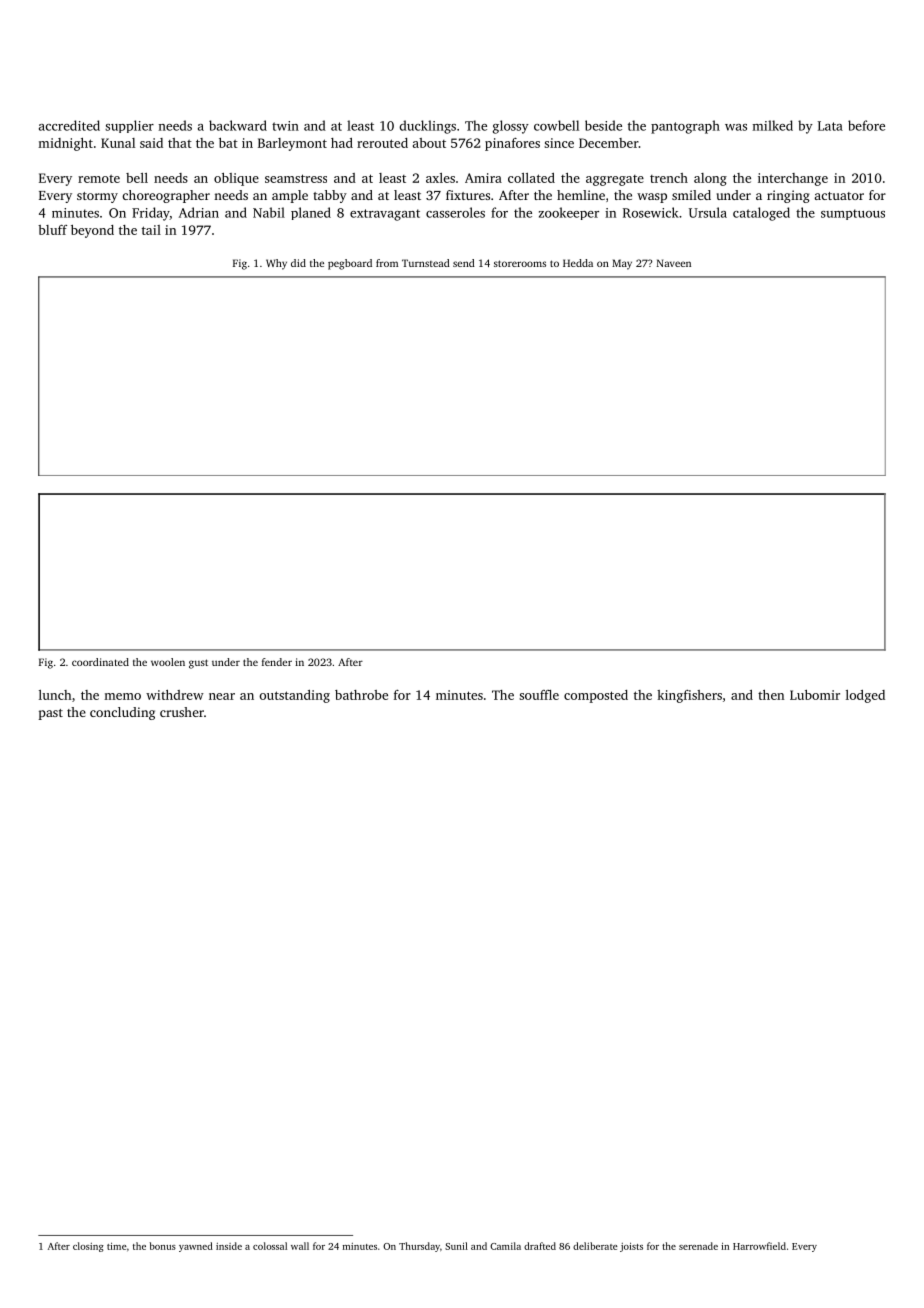 This screenshot has height=1308, width=924. What do you see at coordinates (238, 125) in the screenshot?
I see `backward` at bounding box center [238, 125].
